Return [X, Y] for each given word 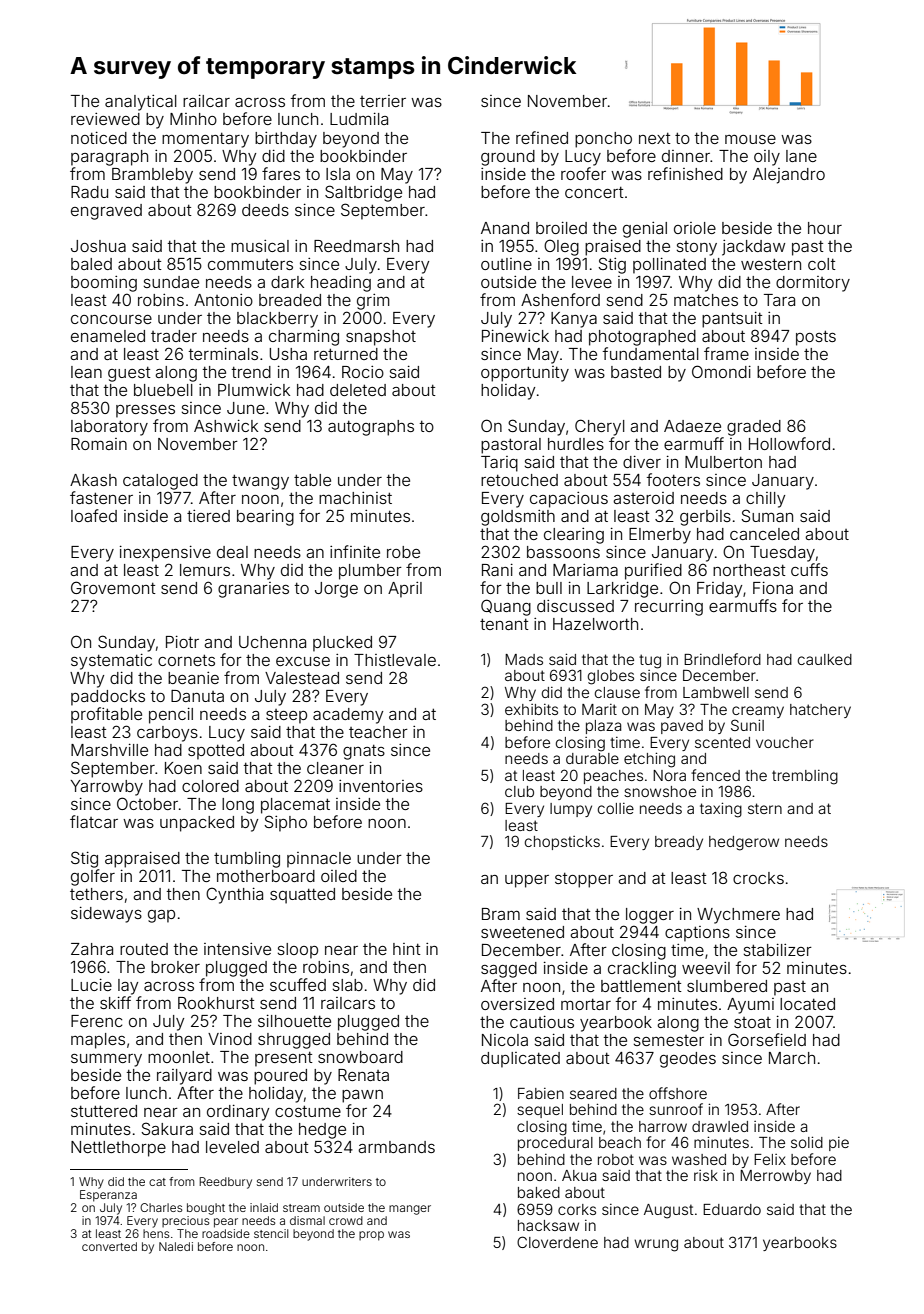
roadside [226, 1233]
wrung [656, 1245]
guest [129, 374]
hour [825, 228]
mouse [750, 139]
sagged [509, 970]
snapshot [381, 338]
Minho [193, 119]
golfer [93, 877]
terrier [383, 101]
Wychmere [738, 916]
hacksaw [548, 1225]
